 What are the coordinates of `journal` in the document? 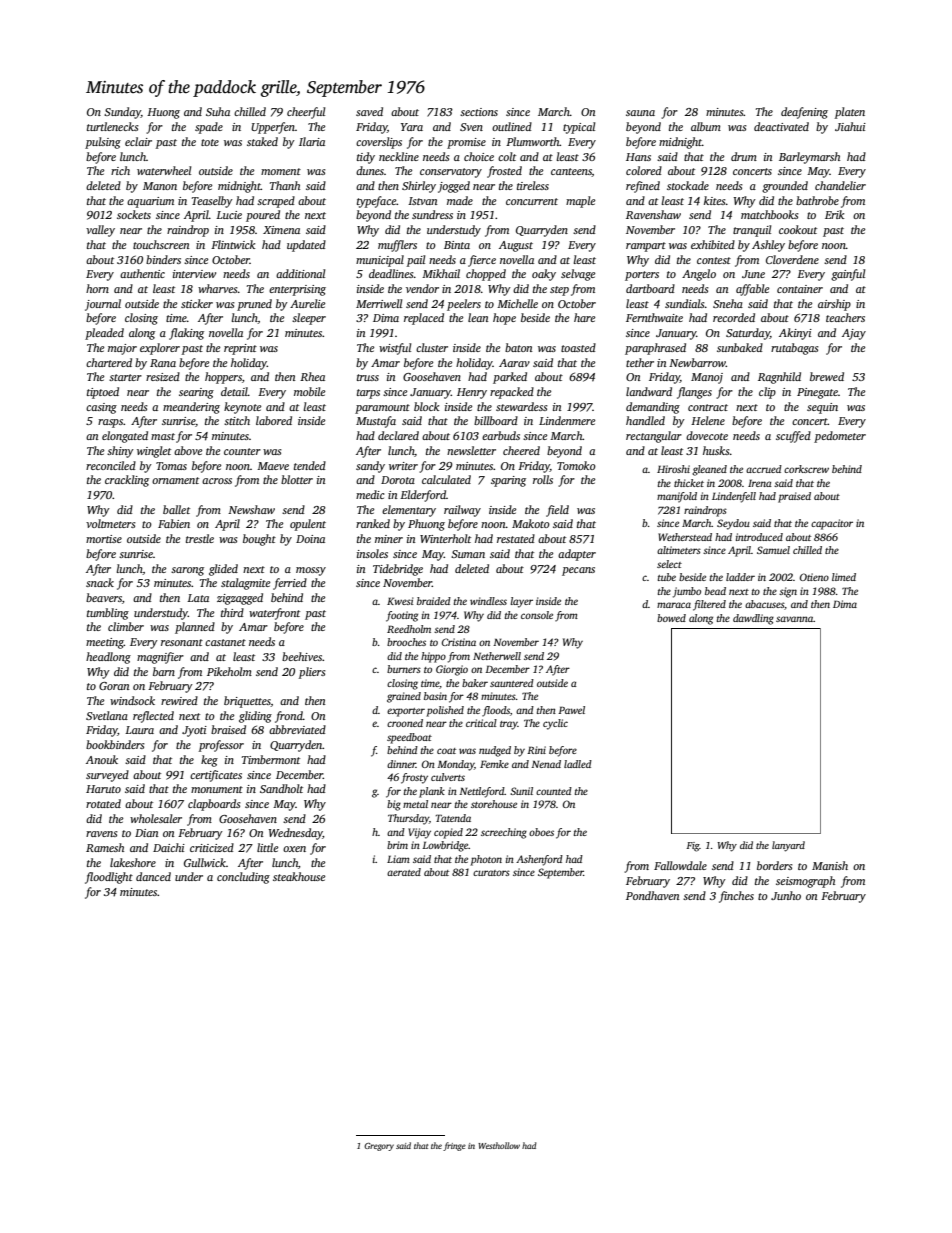 It's located at (103, 305).
